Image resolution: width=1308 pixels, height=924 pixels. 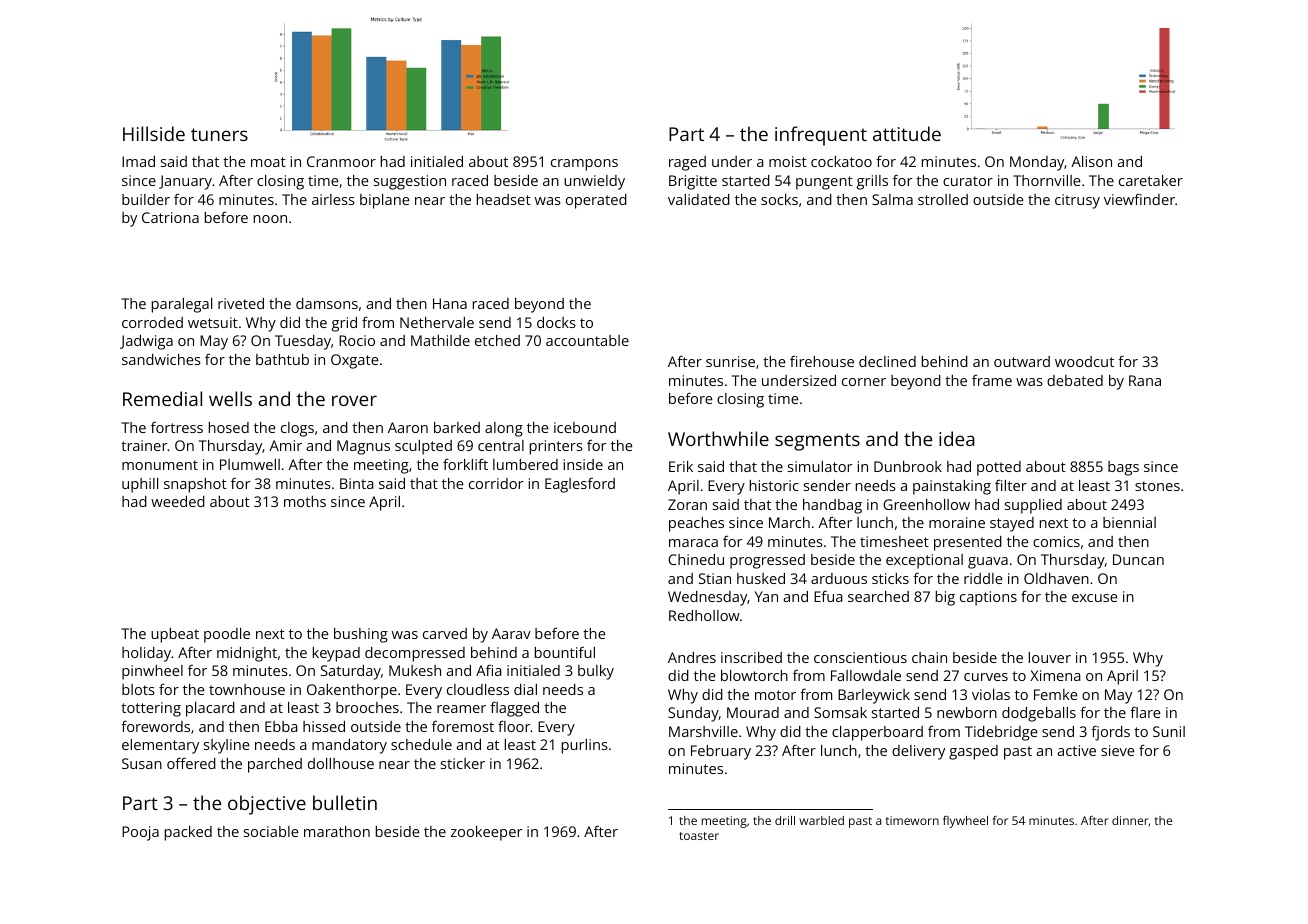 What do you see at coordinates (341, 161) in the screenshot?
I see `Cranmoor` at bounding box center [341, 161].
